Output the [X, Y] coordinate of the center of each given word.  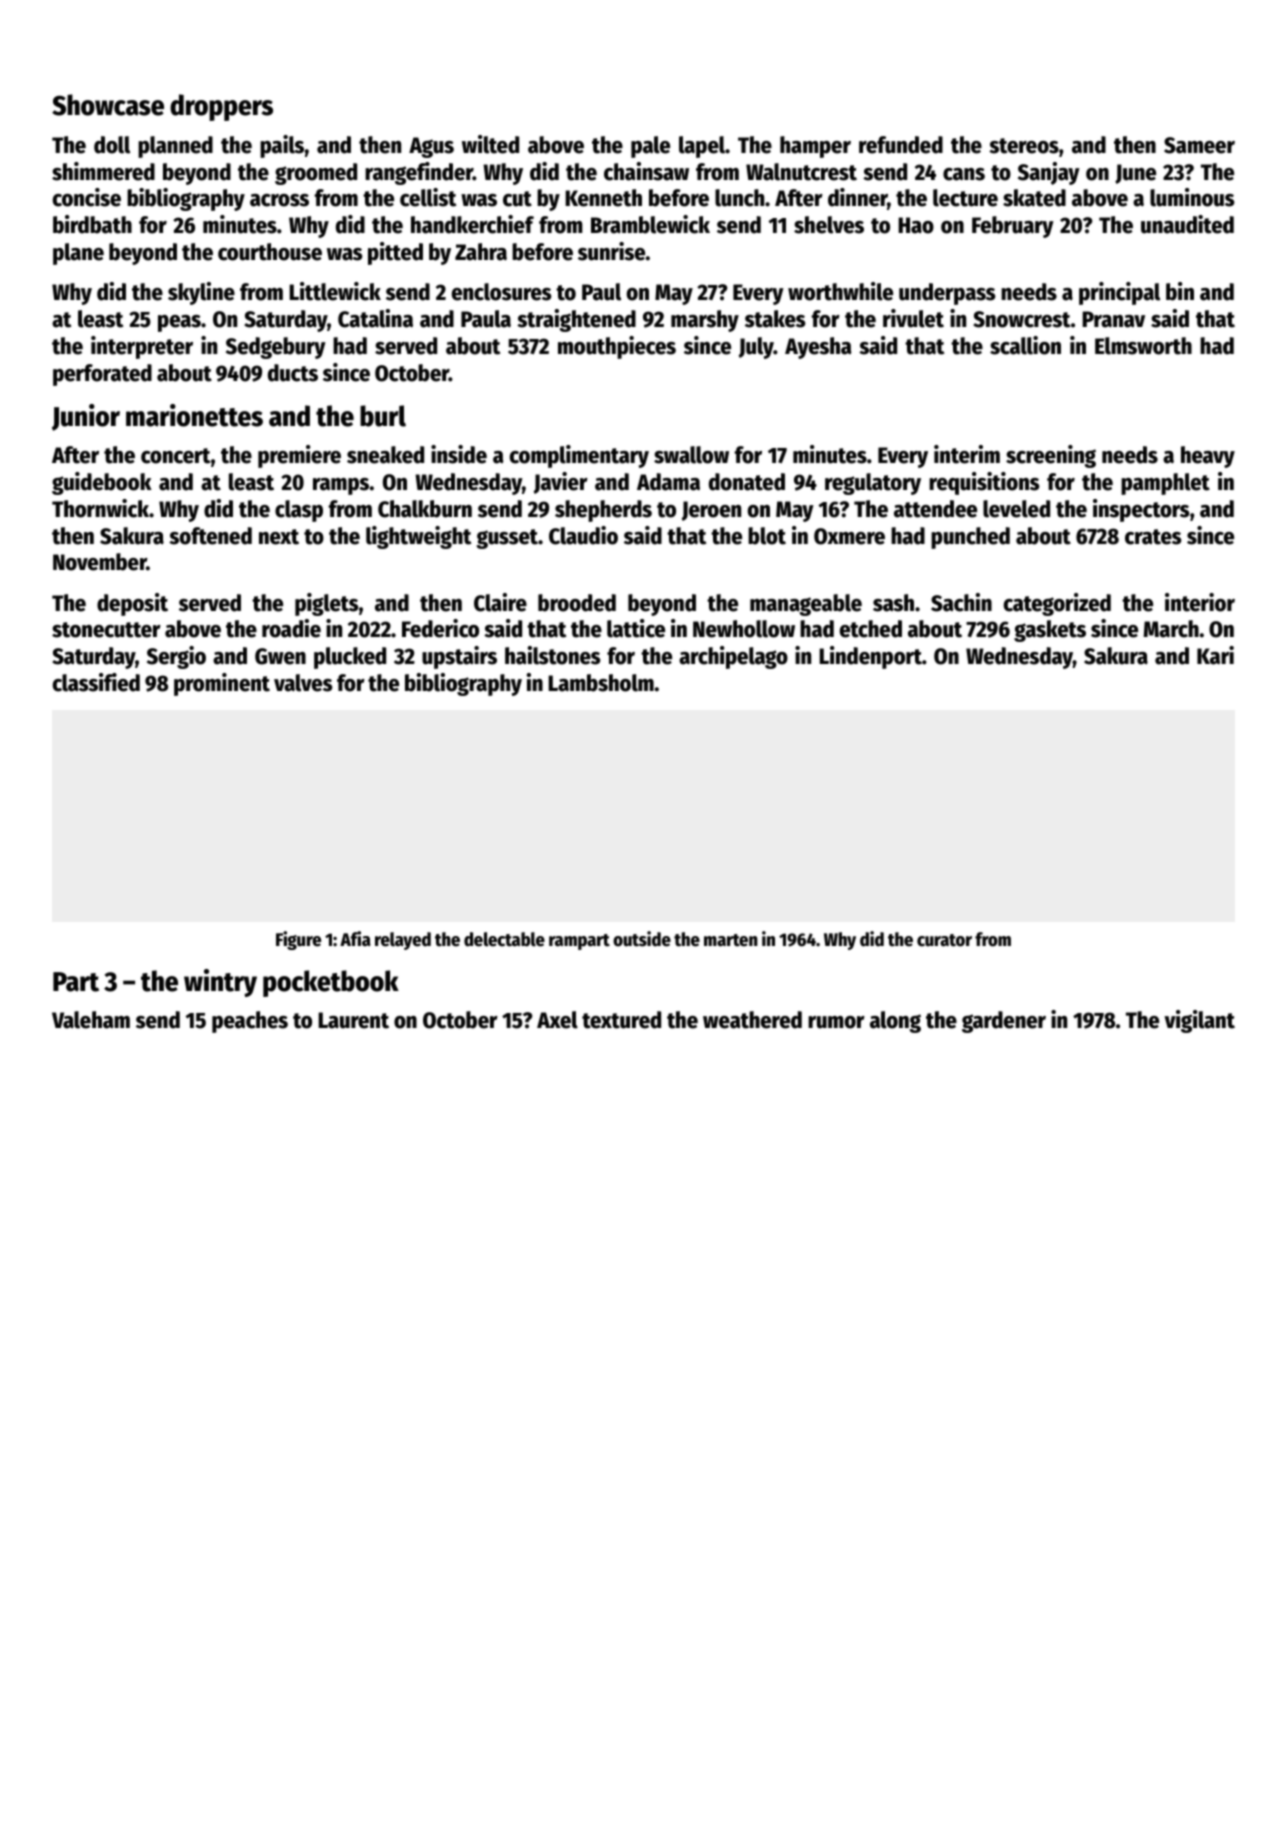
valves [303, 683]
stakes [775, 319]
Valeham [91, 1020]
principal [1119, 293]
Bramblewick [650, 224]
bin [1180, 291]
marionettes [194, 415]
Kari [1215, 655]
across [279, 200]
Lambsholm [601, 683]
